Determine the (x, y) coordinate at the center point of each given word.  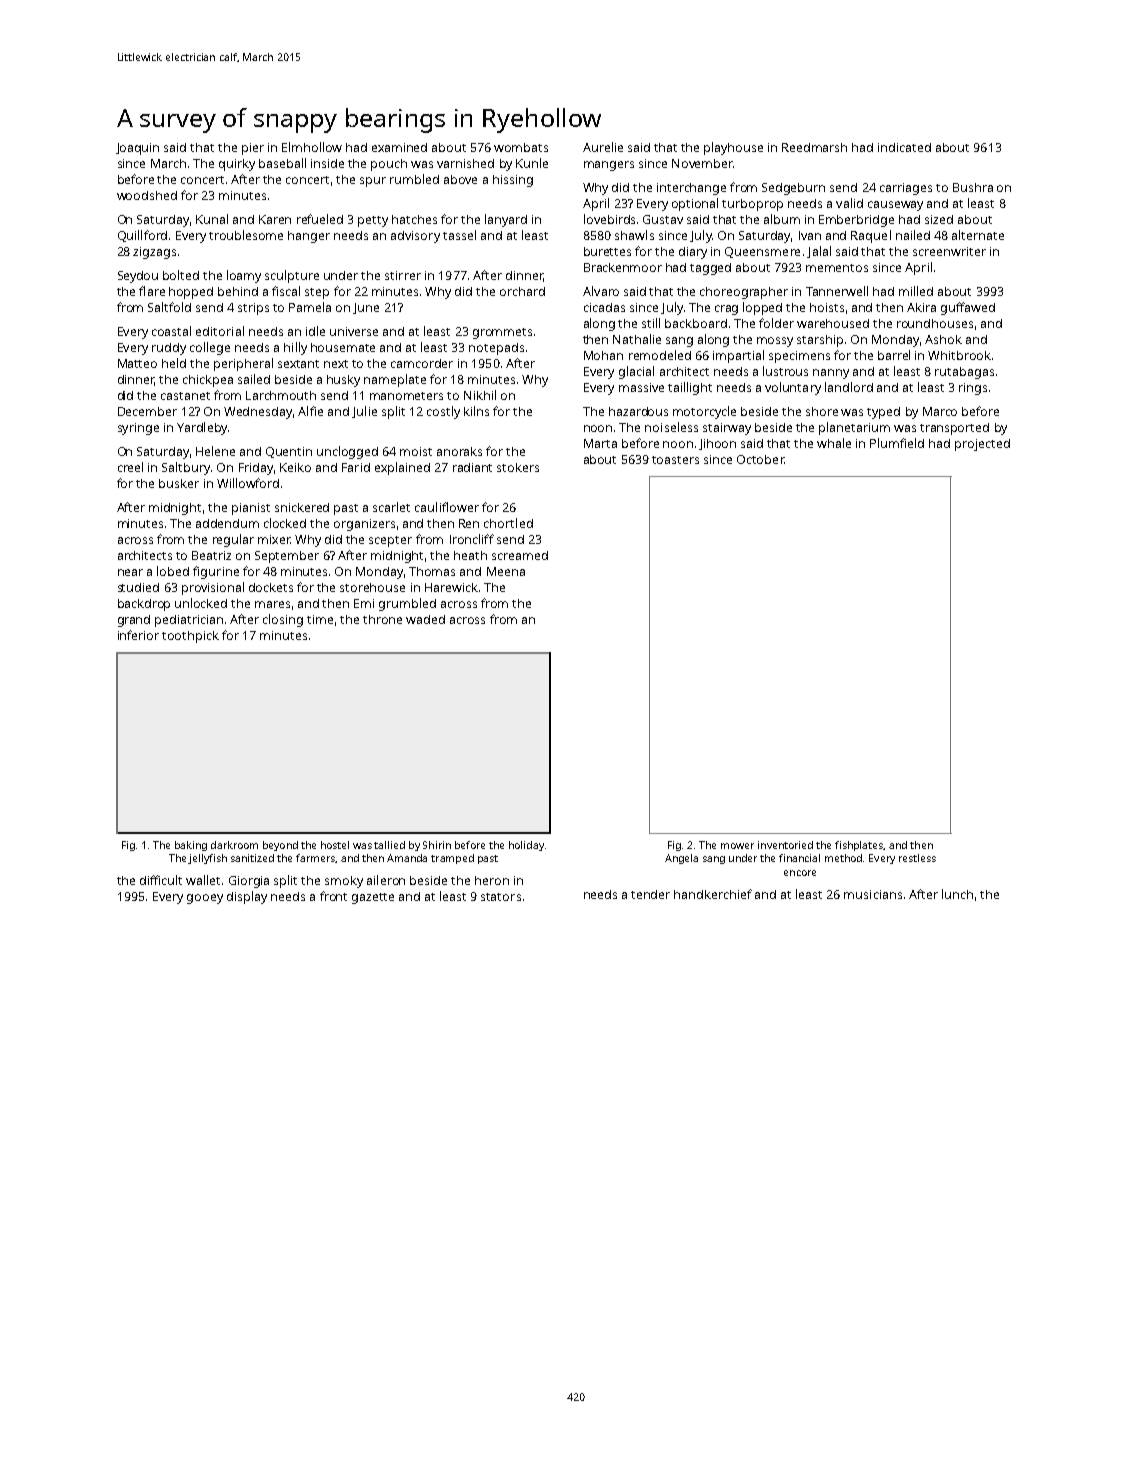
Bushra (973, 187)
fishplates (859, 846)
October (760, 459)
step (317, 293)
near (130, 572)
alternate (978, 235)
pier (253, 149)
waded (425, 619)
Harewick (451, 587)
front (333, 896)
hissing (513, 181)
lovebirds (609, 219)
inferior (138, 635)
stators (501, 897)
